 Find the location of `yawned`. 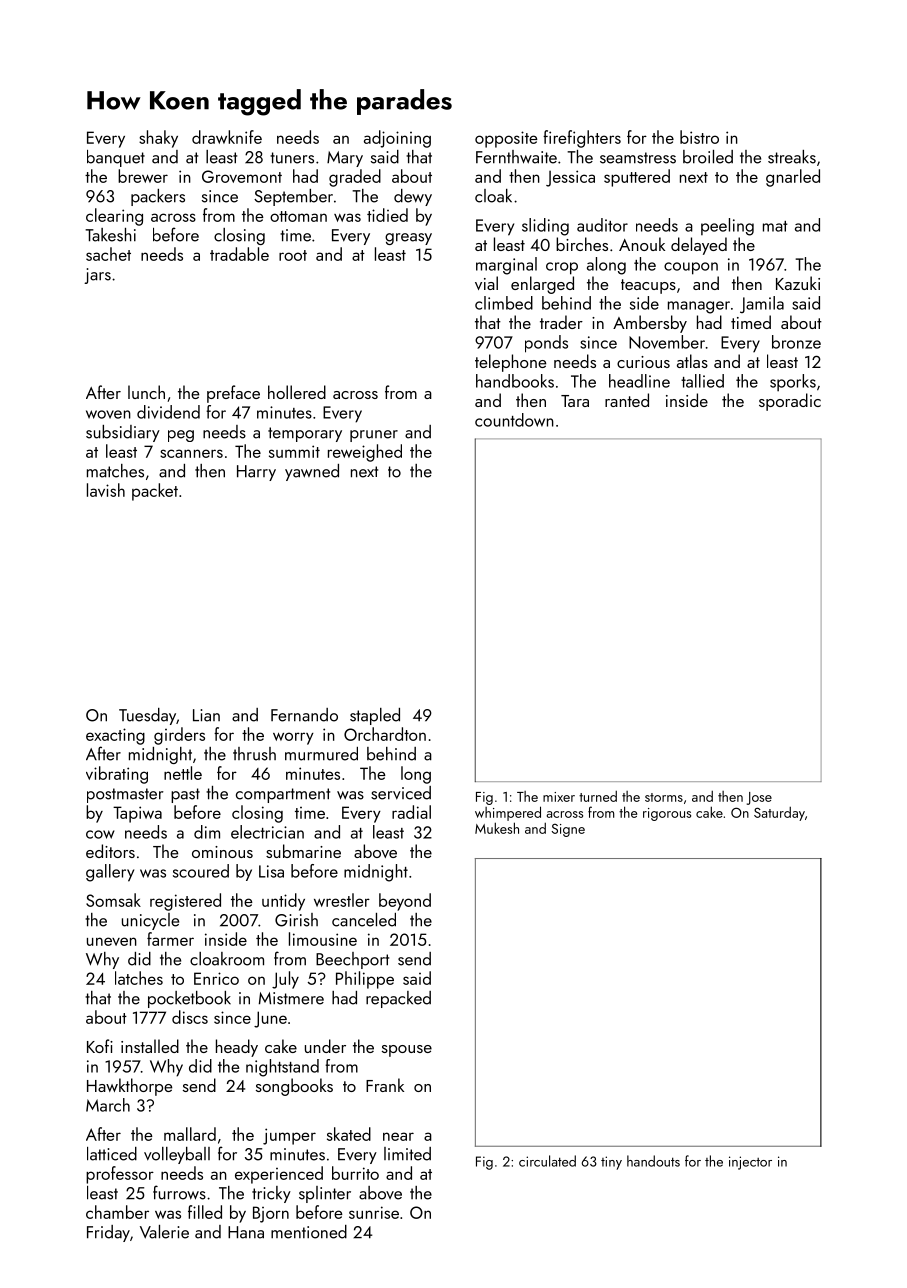

yawned is located at coordinates (312, 472).
